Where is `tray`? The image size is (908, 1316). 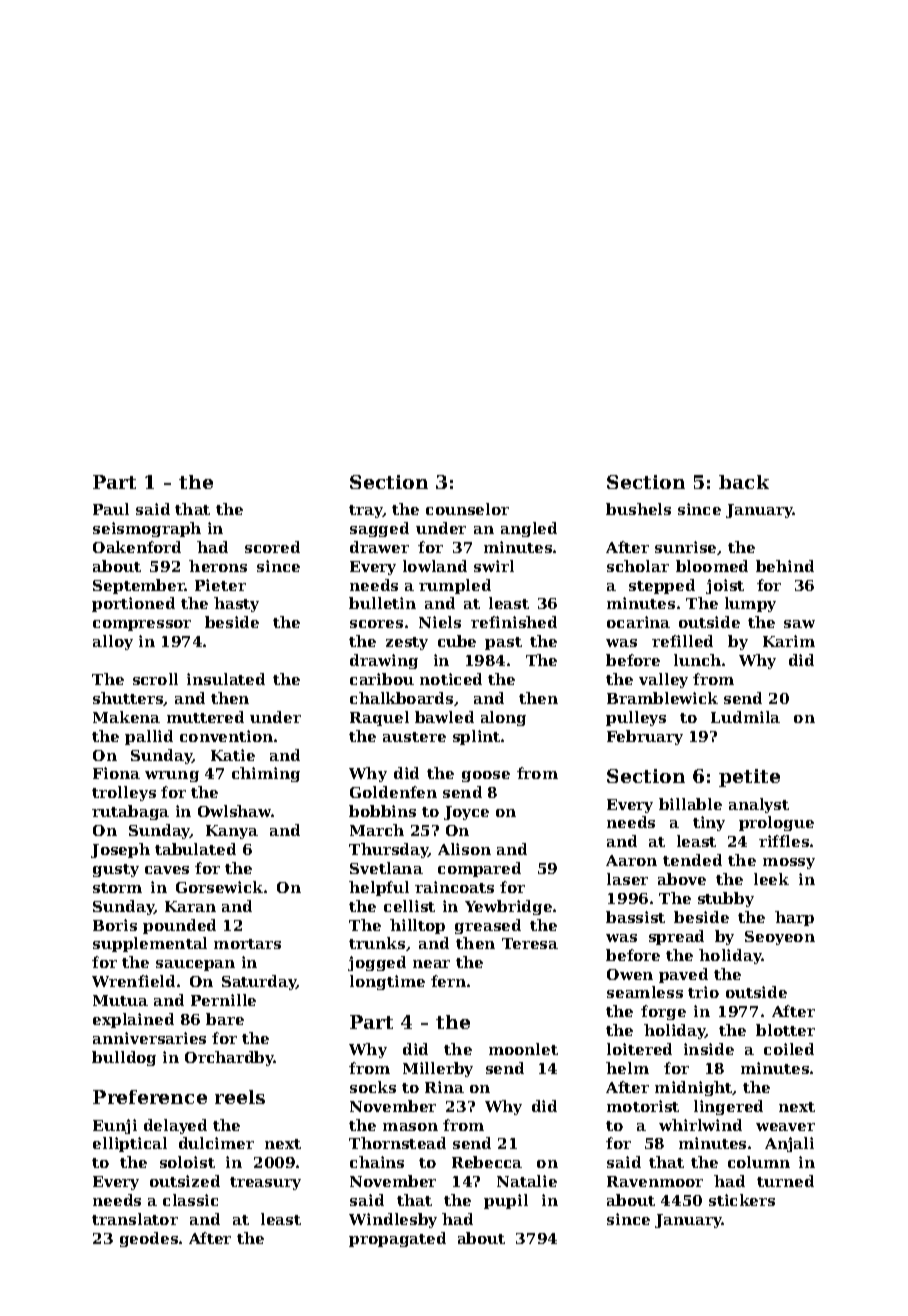 tray is located at coordinates (366, 511).
